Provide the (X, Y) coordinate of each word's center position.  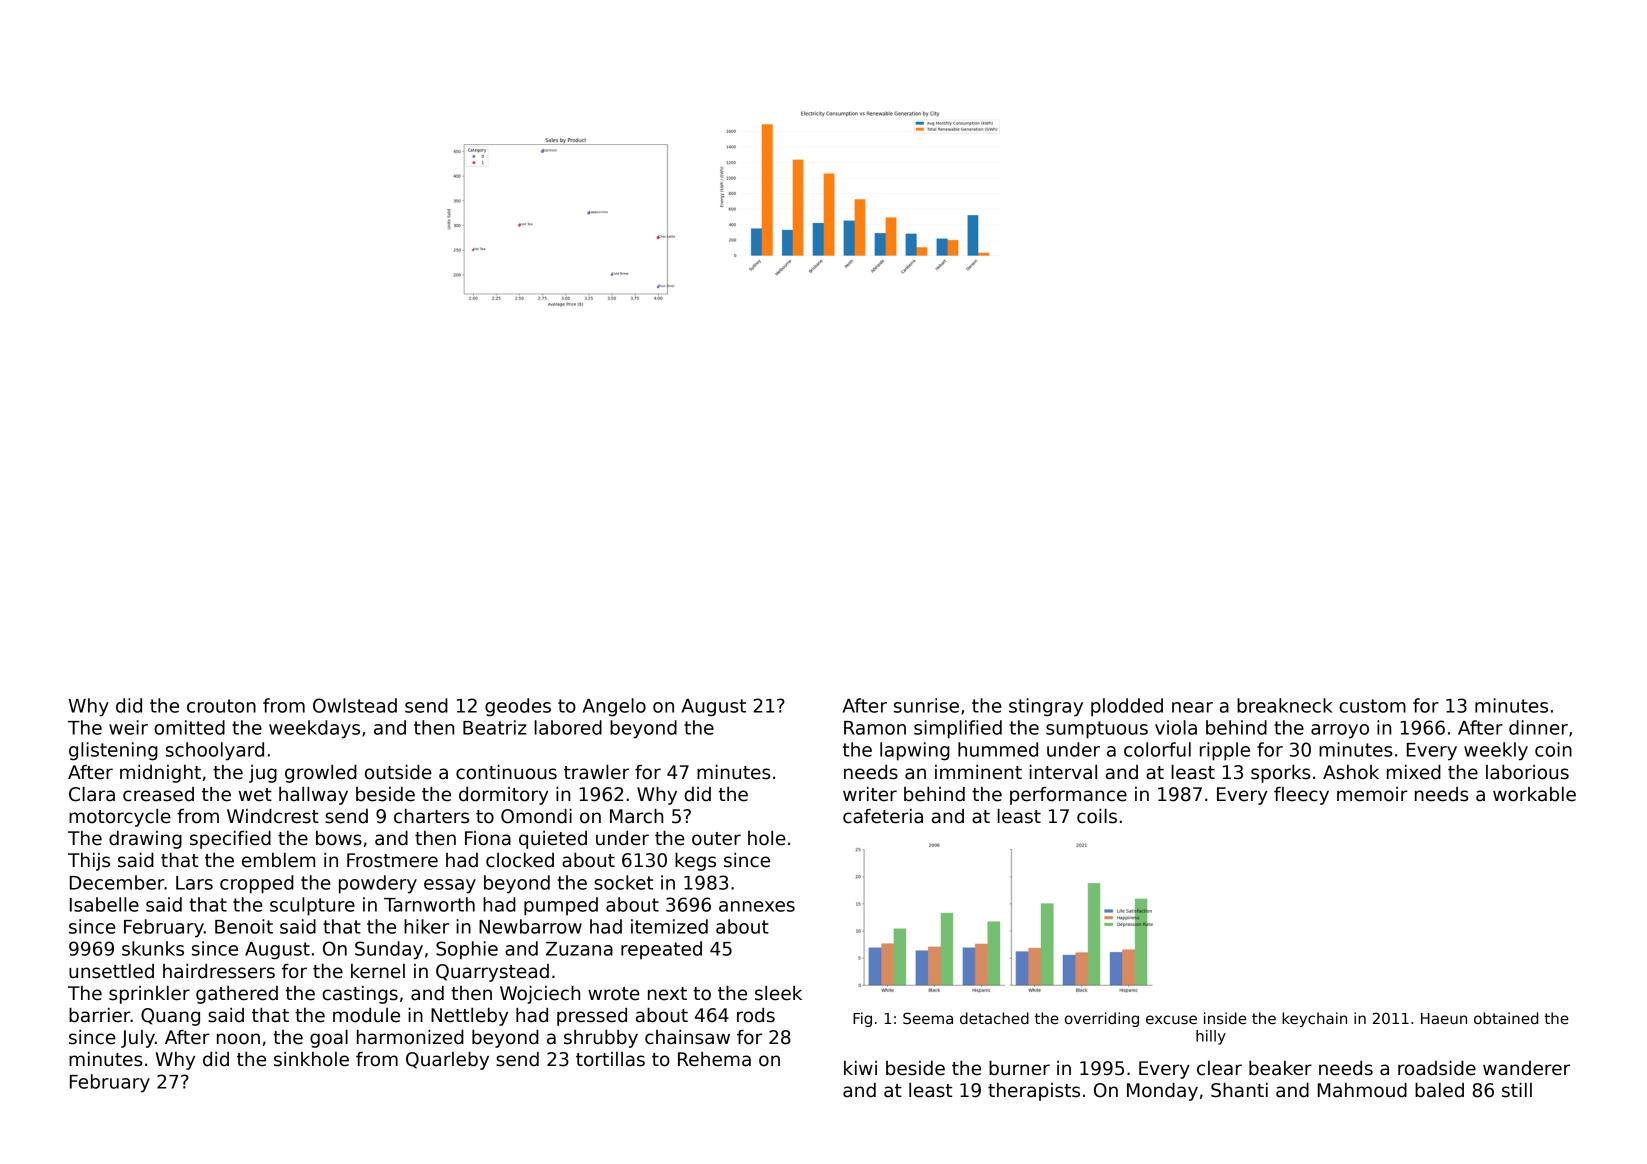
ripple (1225, 751)
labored (568, 727)
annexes (757, 906)
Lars (194, 883)
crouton (221, 706)
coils (1097, 816)
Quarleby (447, 1061)
